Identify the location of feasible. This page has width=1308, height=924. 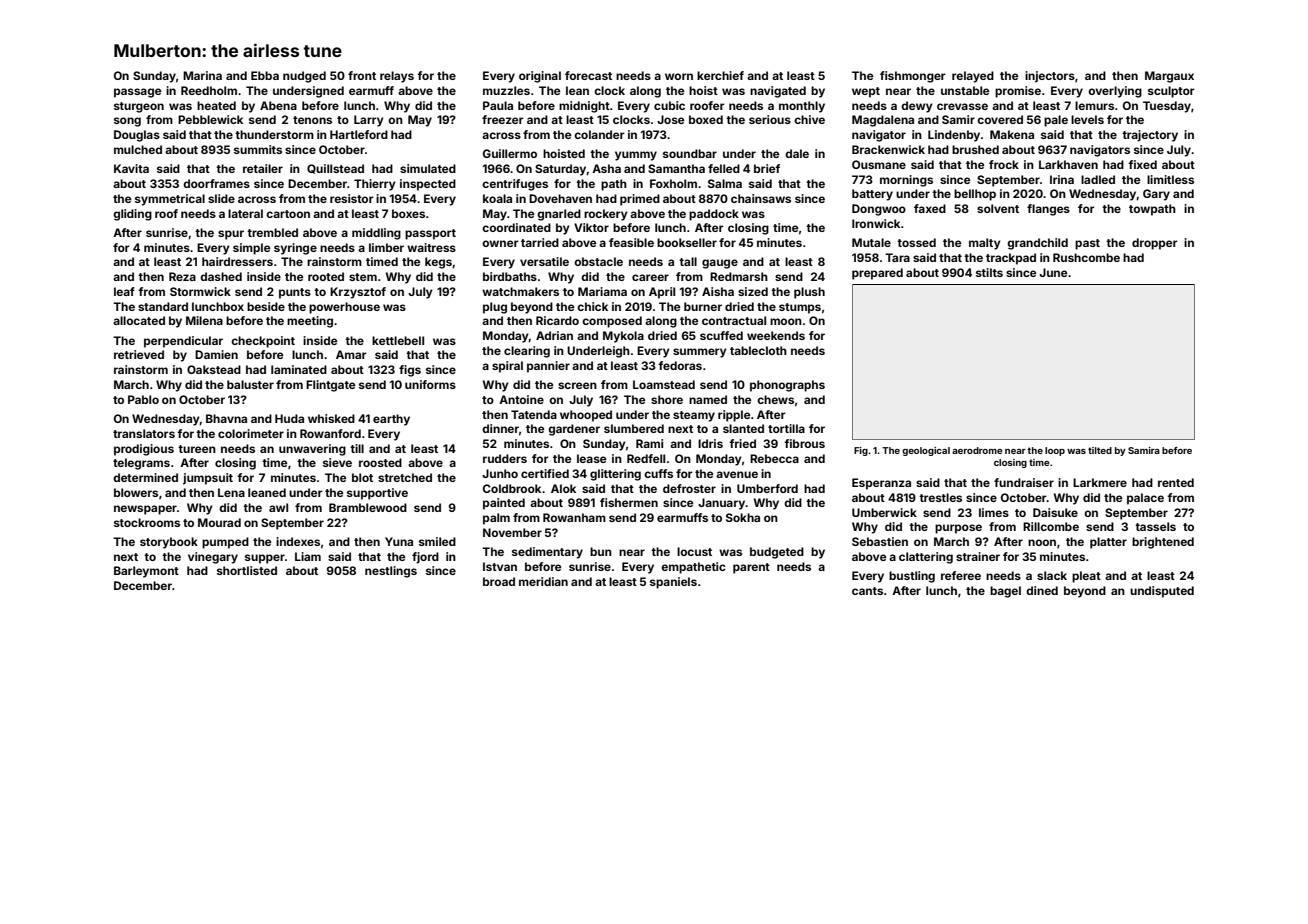
(631, 242).
